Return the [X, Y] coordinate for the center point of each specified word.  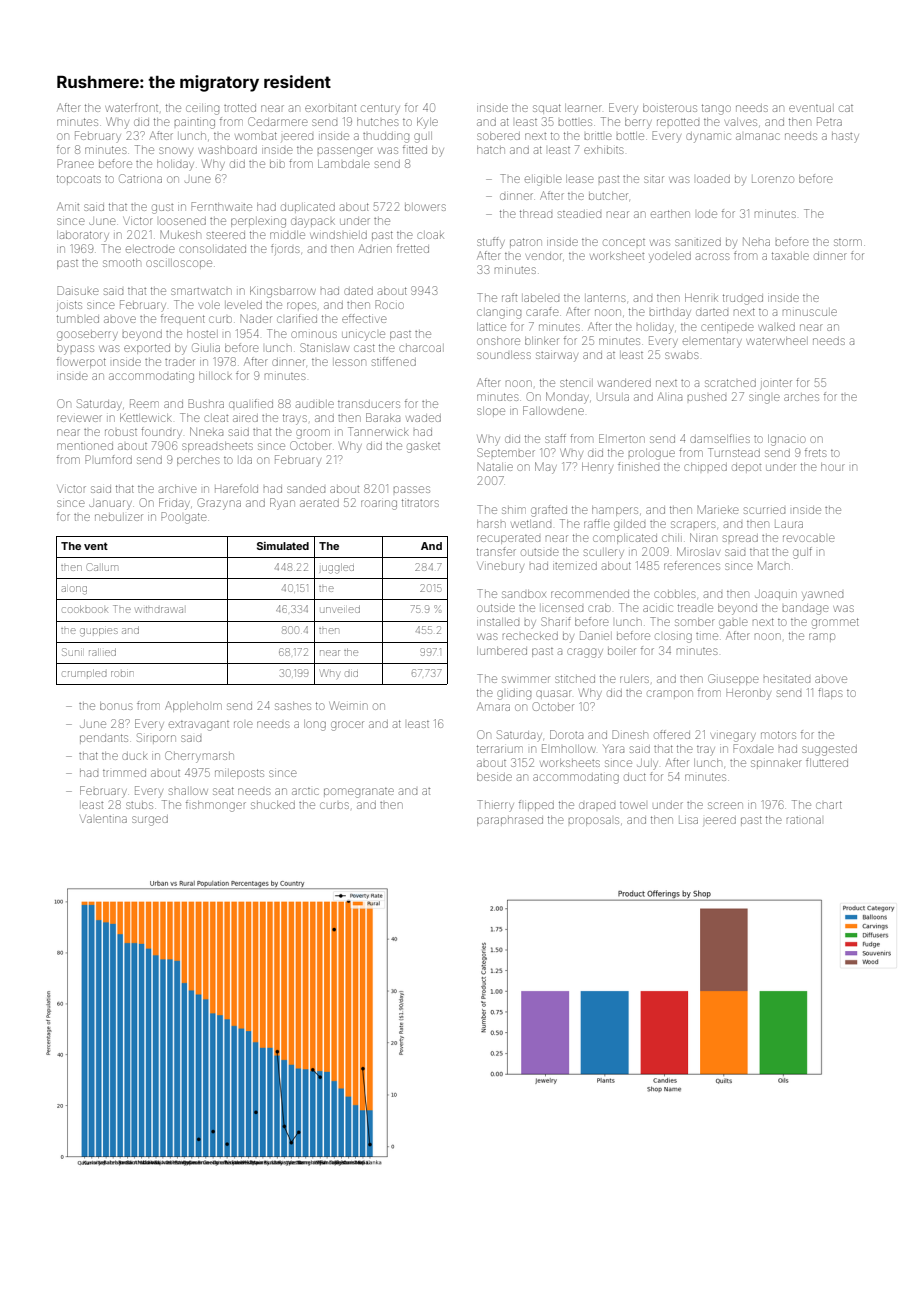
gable [733, 624]
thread [536, 214]
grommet [835, 623]
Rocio [389, 304]
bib [277, 164]
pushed [707, 397]
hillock [215, 376]
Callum [102, 567]
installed [498, 622]
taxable [790, 256]
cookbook [85, 609]
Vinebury [500, 567]
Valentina [103, 819]
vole [209, 305]
